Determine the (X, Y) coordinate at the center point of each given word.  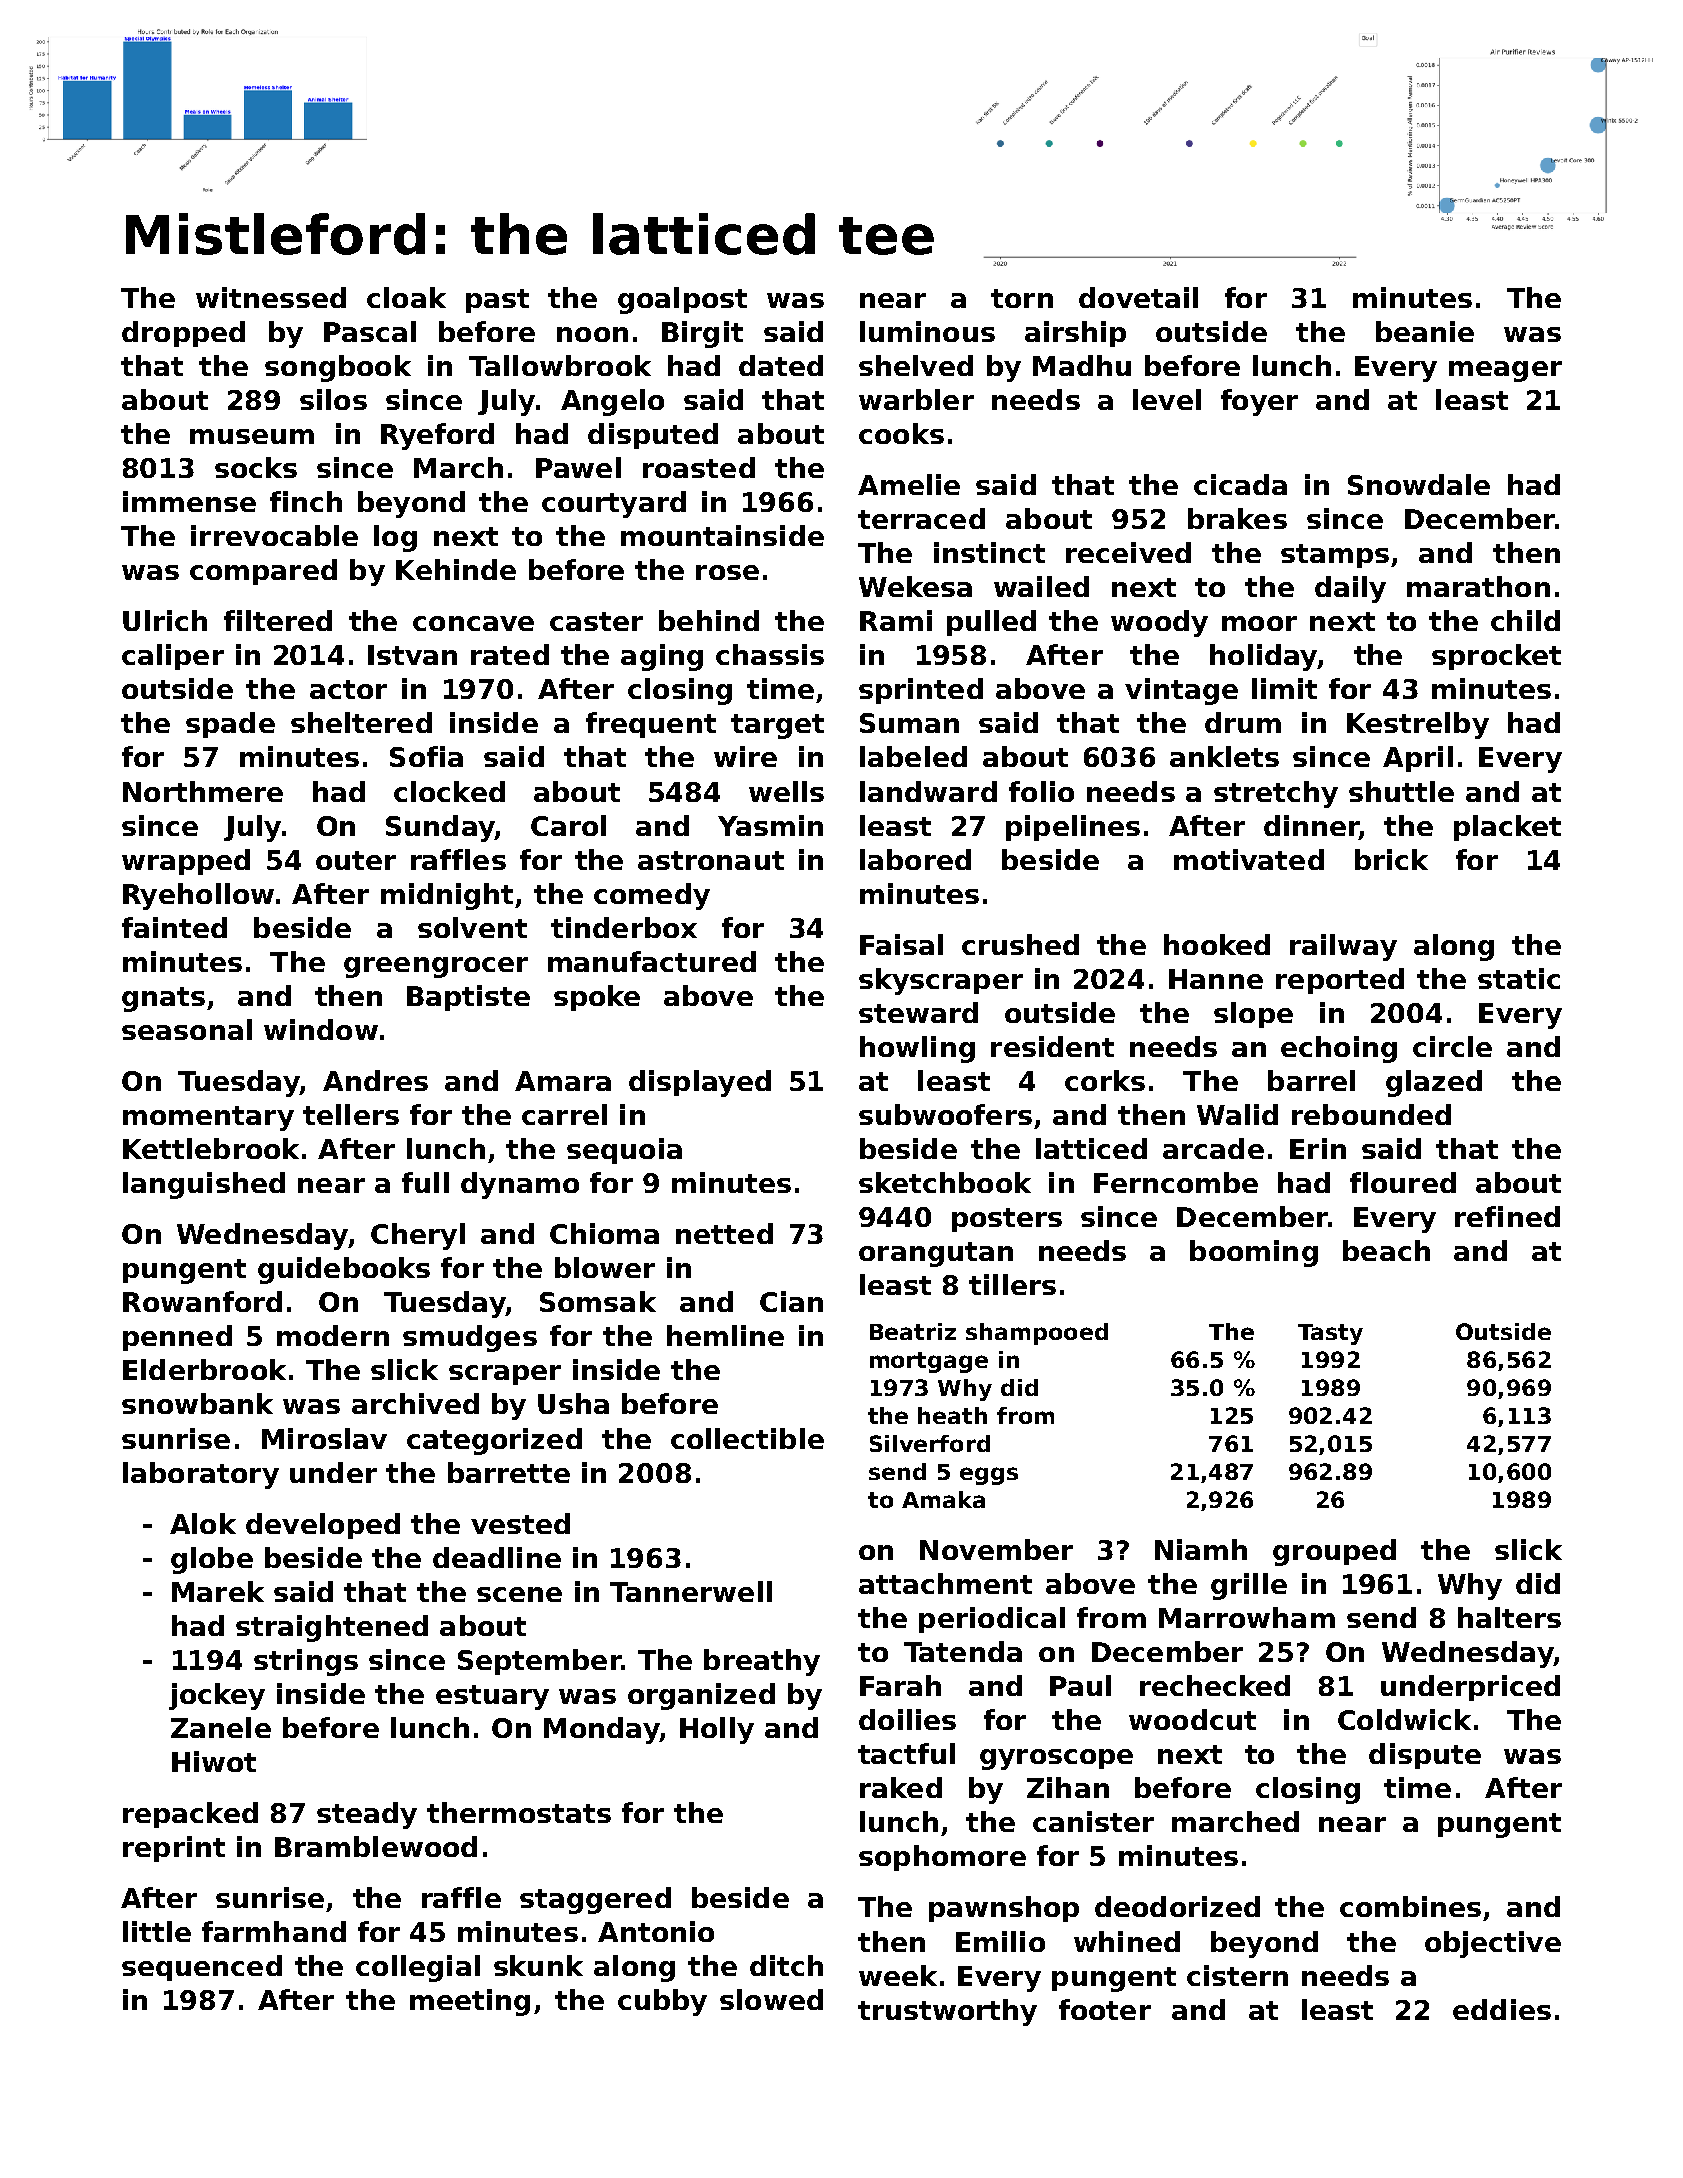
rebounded (1371, 1114)
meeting (470, 2002)
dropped (183, 334)
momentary (208, 1118)
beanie (1425, 331)
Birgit (702, 334)
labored (915, 859)
